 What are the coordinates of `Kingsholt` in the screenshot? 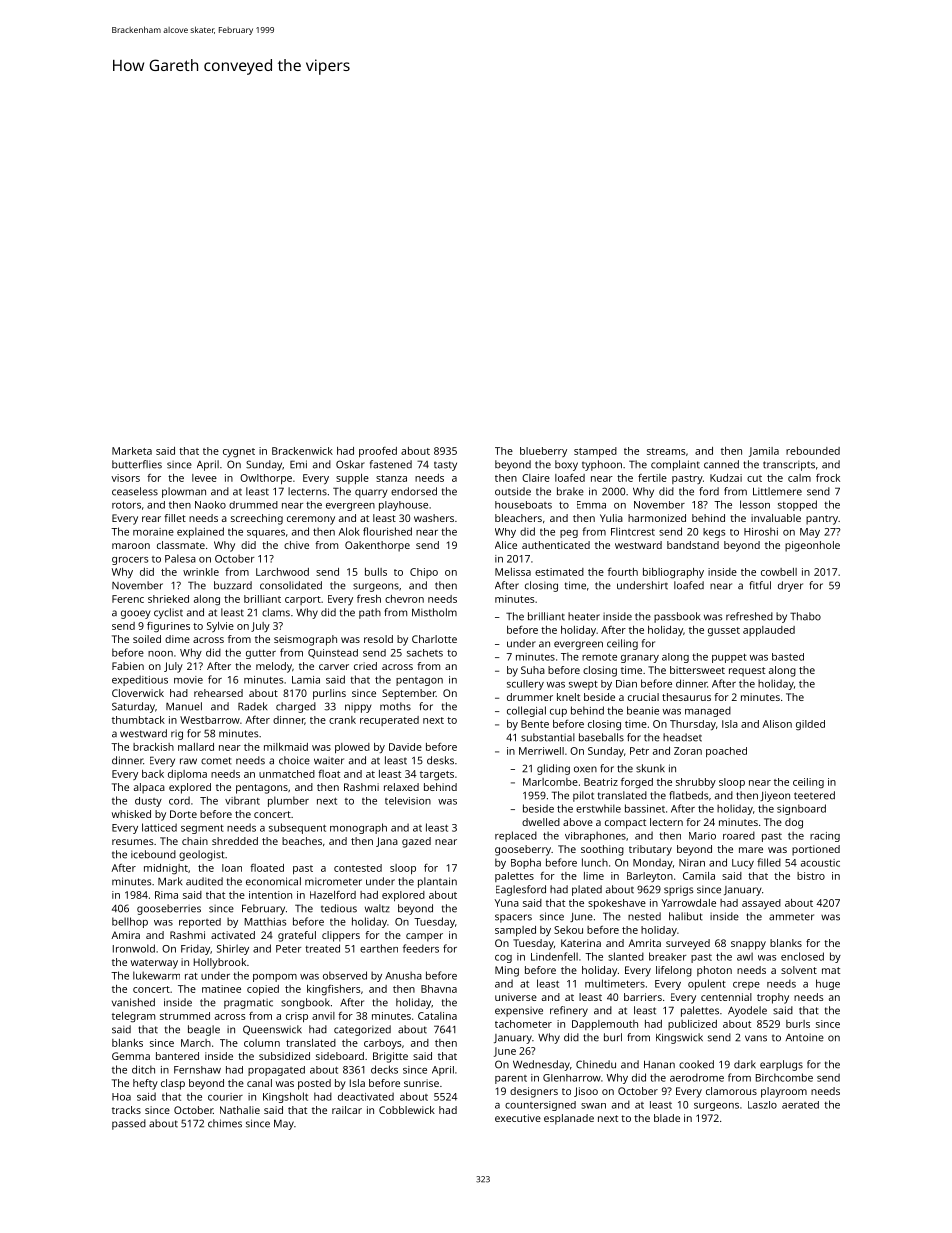 It's located at (285, 1097).
